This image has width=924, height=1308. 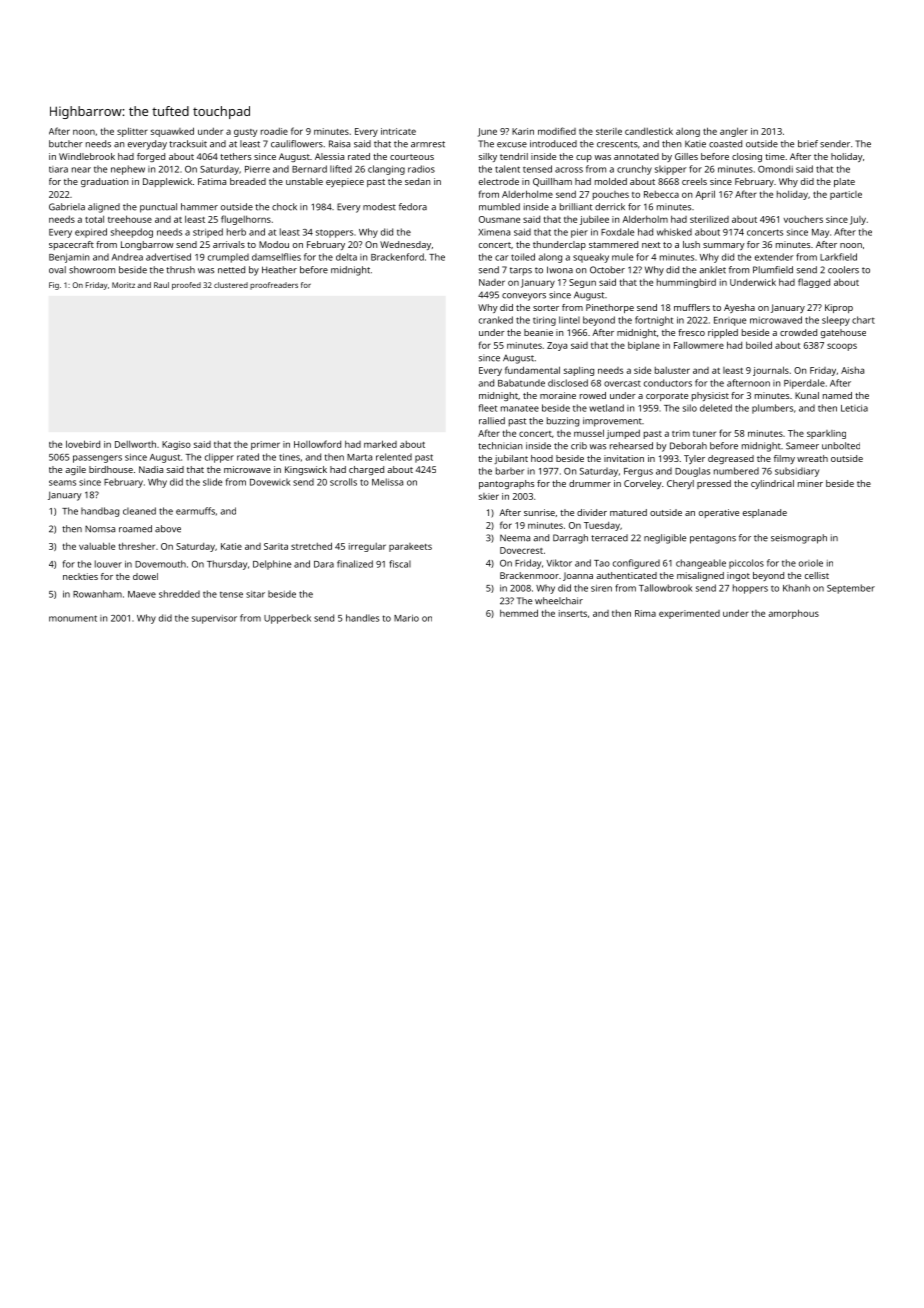 I want to click on oriole, so click(x=811, y=563).
